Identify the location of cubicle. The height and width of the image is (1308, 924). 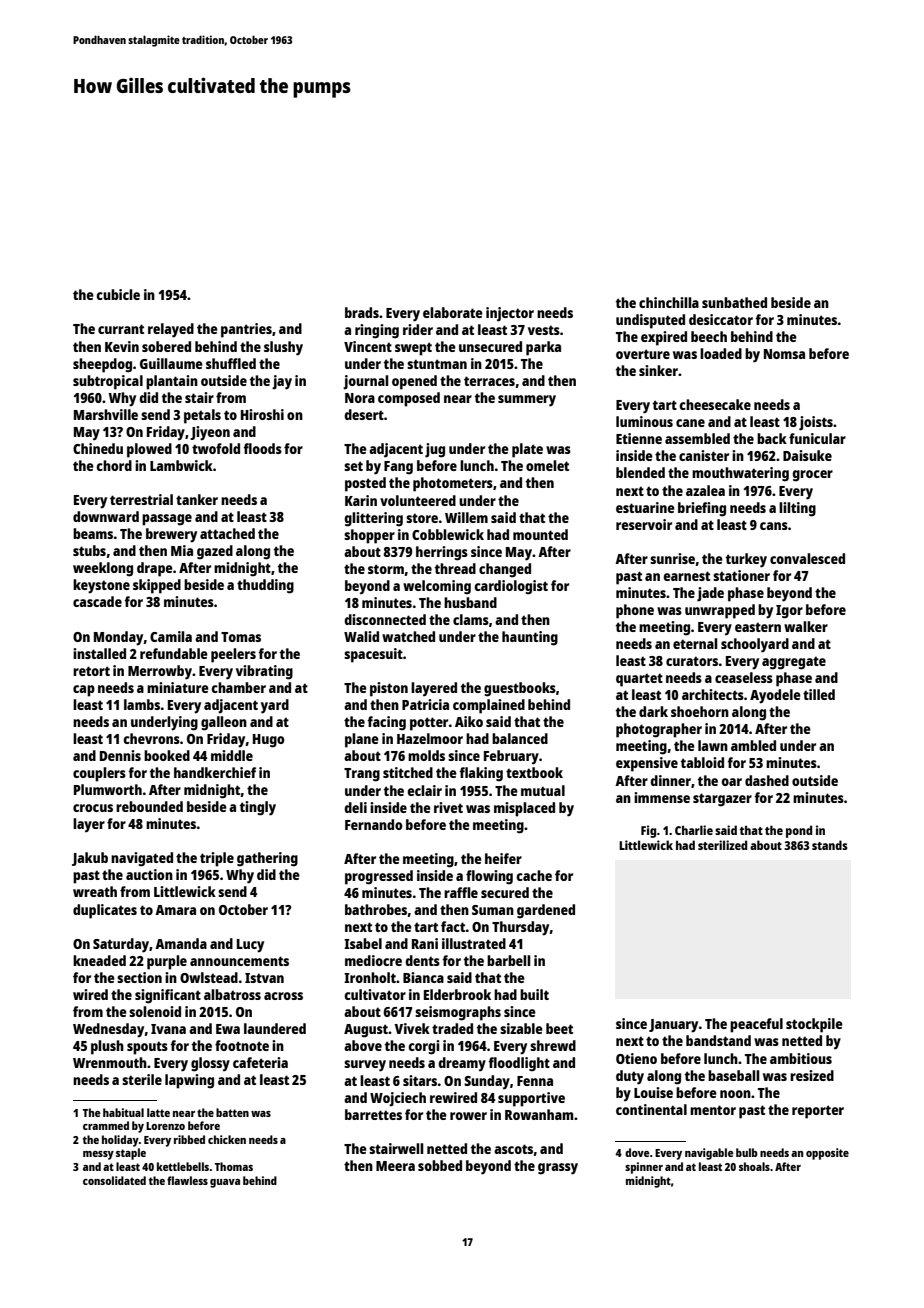
(118, 294).
